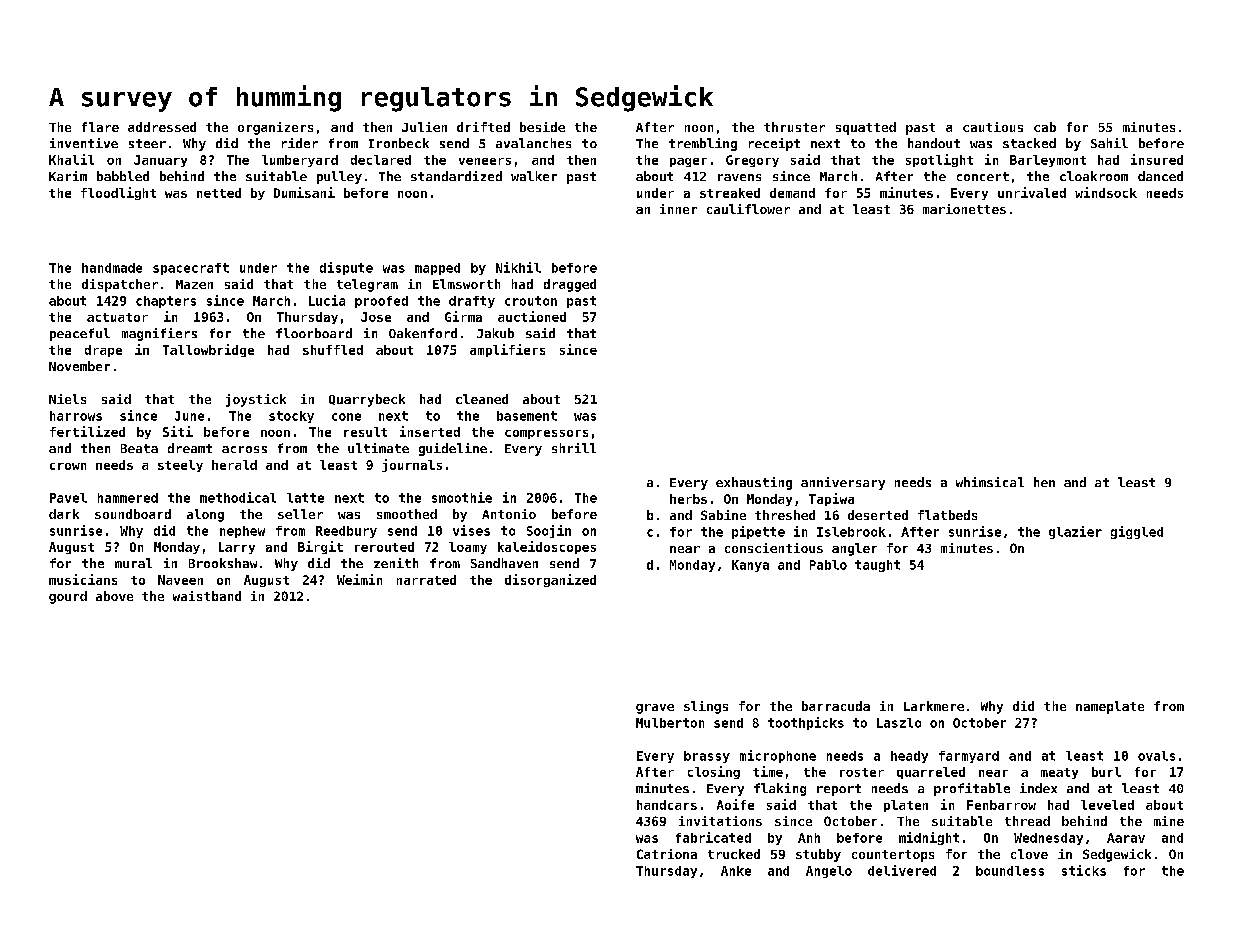 The width and height of the screenshot is (1233, 952). What do you see at coordinates (114, 596) in the screenshot?
I see `above` at bounding box center [114, 596].
